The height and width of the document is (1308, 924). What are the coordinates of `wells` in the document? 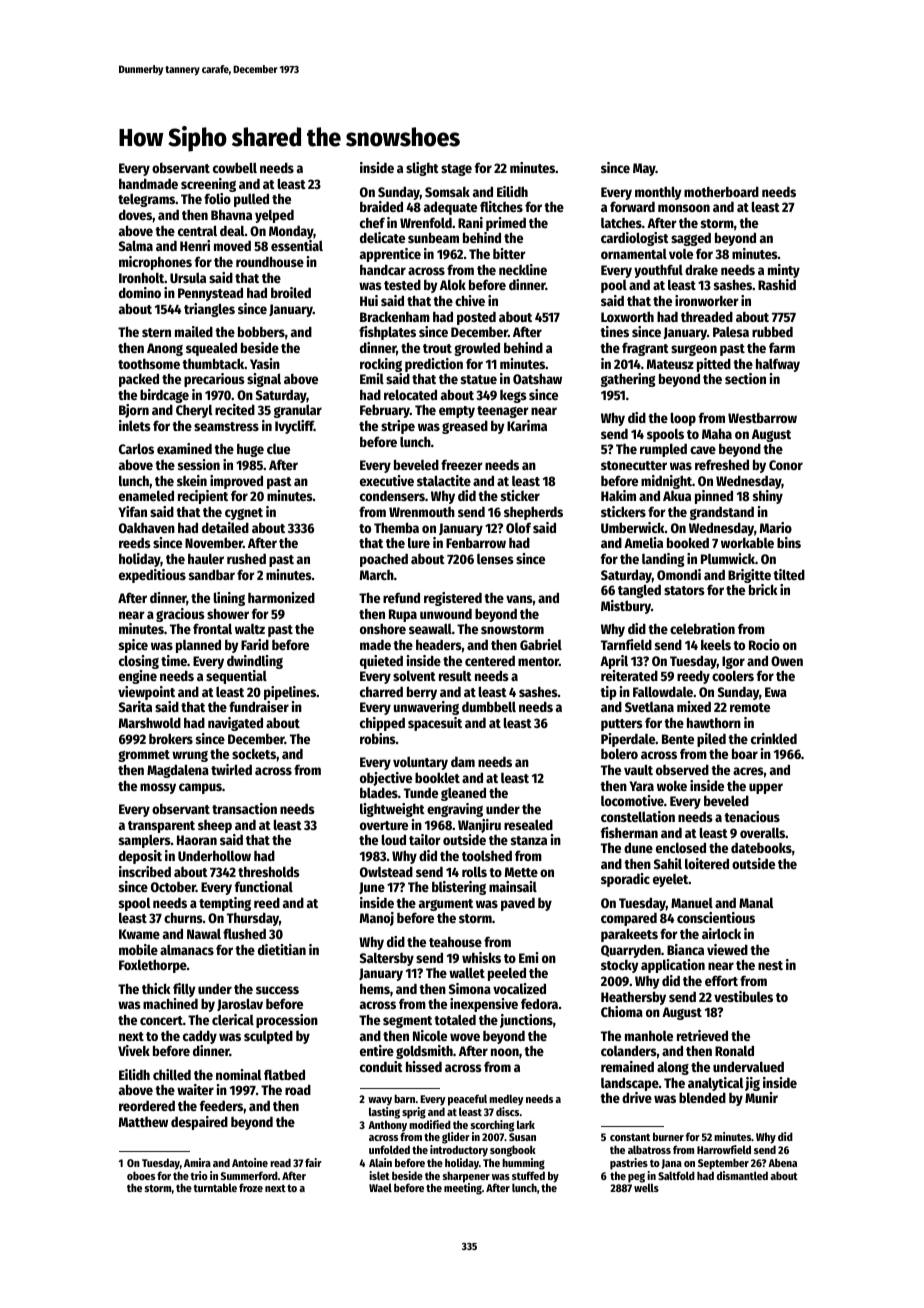 It's located at (646, 1187).
